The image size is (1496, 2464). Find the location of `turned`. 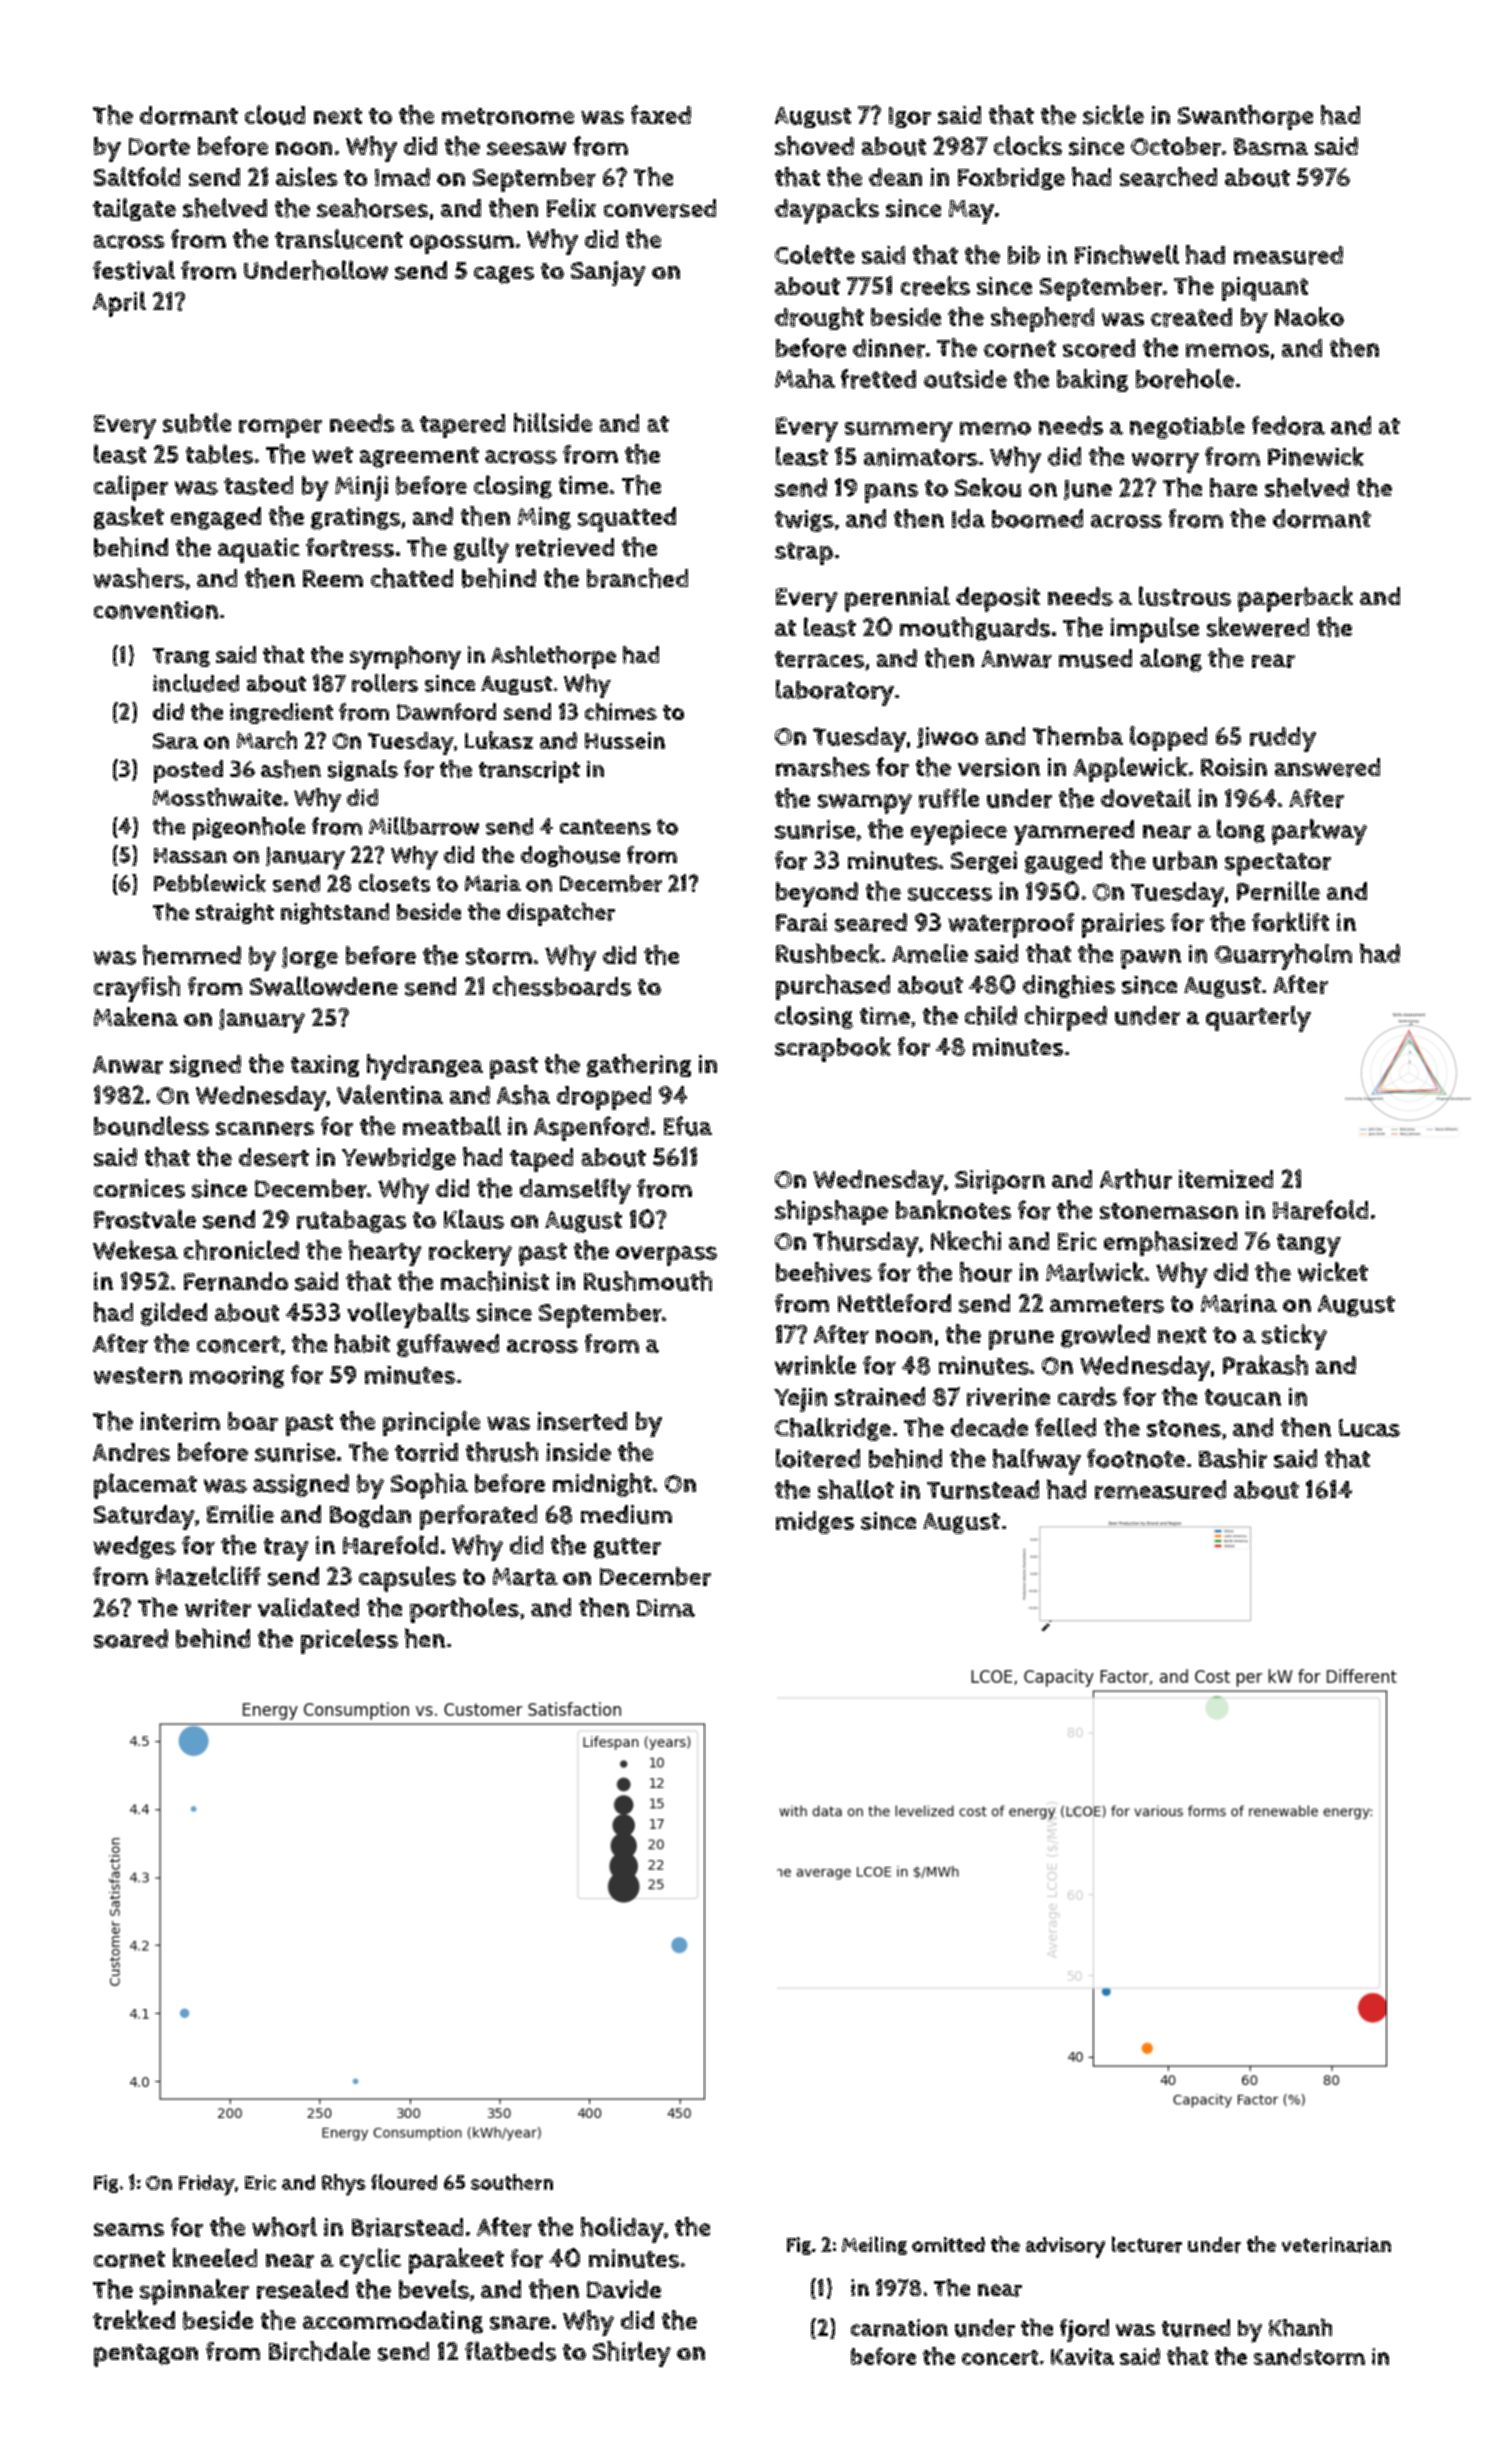

turned is located at coordinates (1196, 2328).
